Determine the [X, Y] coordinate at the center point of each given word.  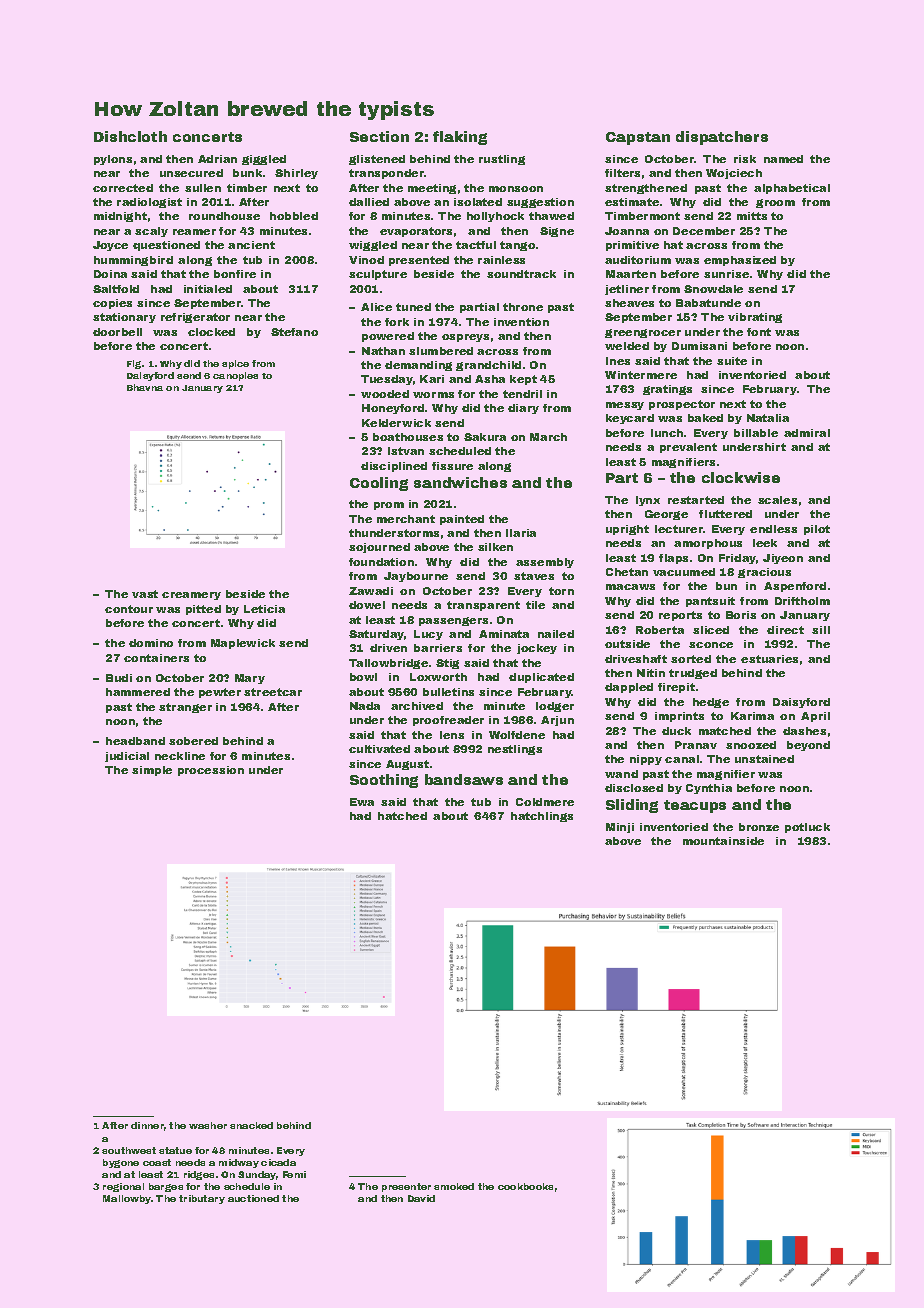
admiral [807, 433]
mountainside [723, 841]
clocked [211, 332]
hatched [402, 816]
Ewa [362, 802]
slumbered [441, 351]
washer [208, 1125]
